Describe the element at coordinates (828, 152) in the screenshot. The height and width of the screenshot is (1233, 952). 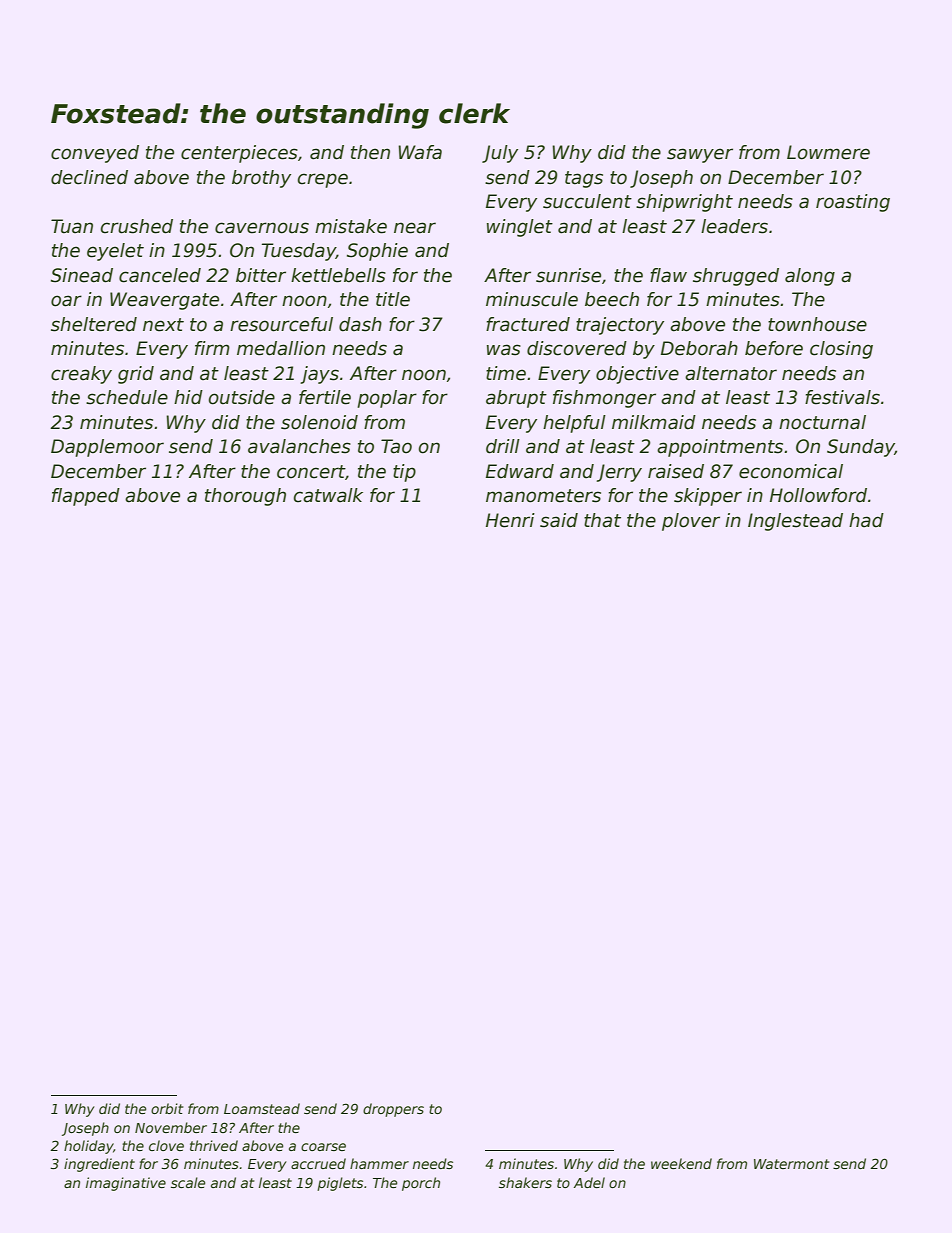
I see `Lowmere` at that location.
